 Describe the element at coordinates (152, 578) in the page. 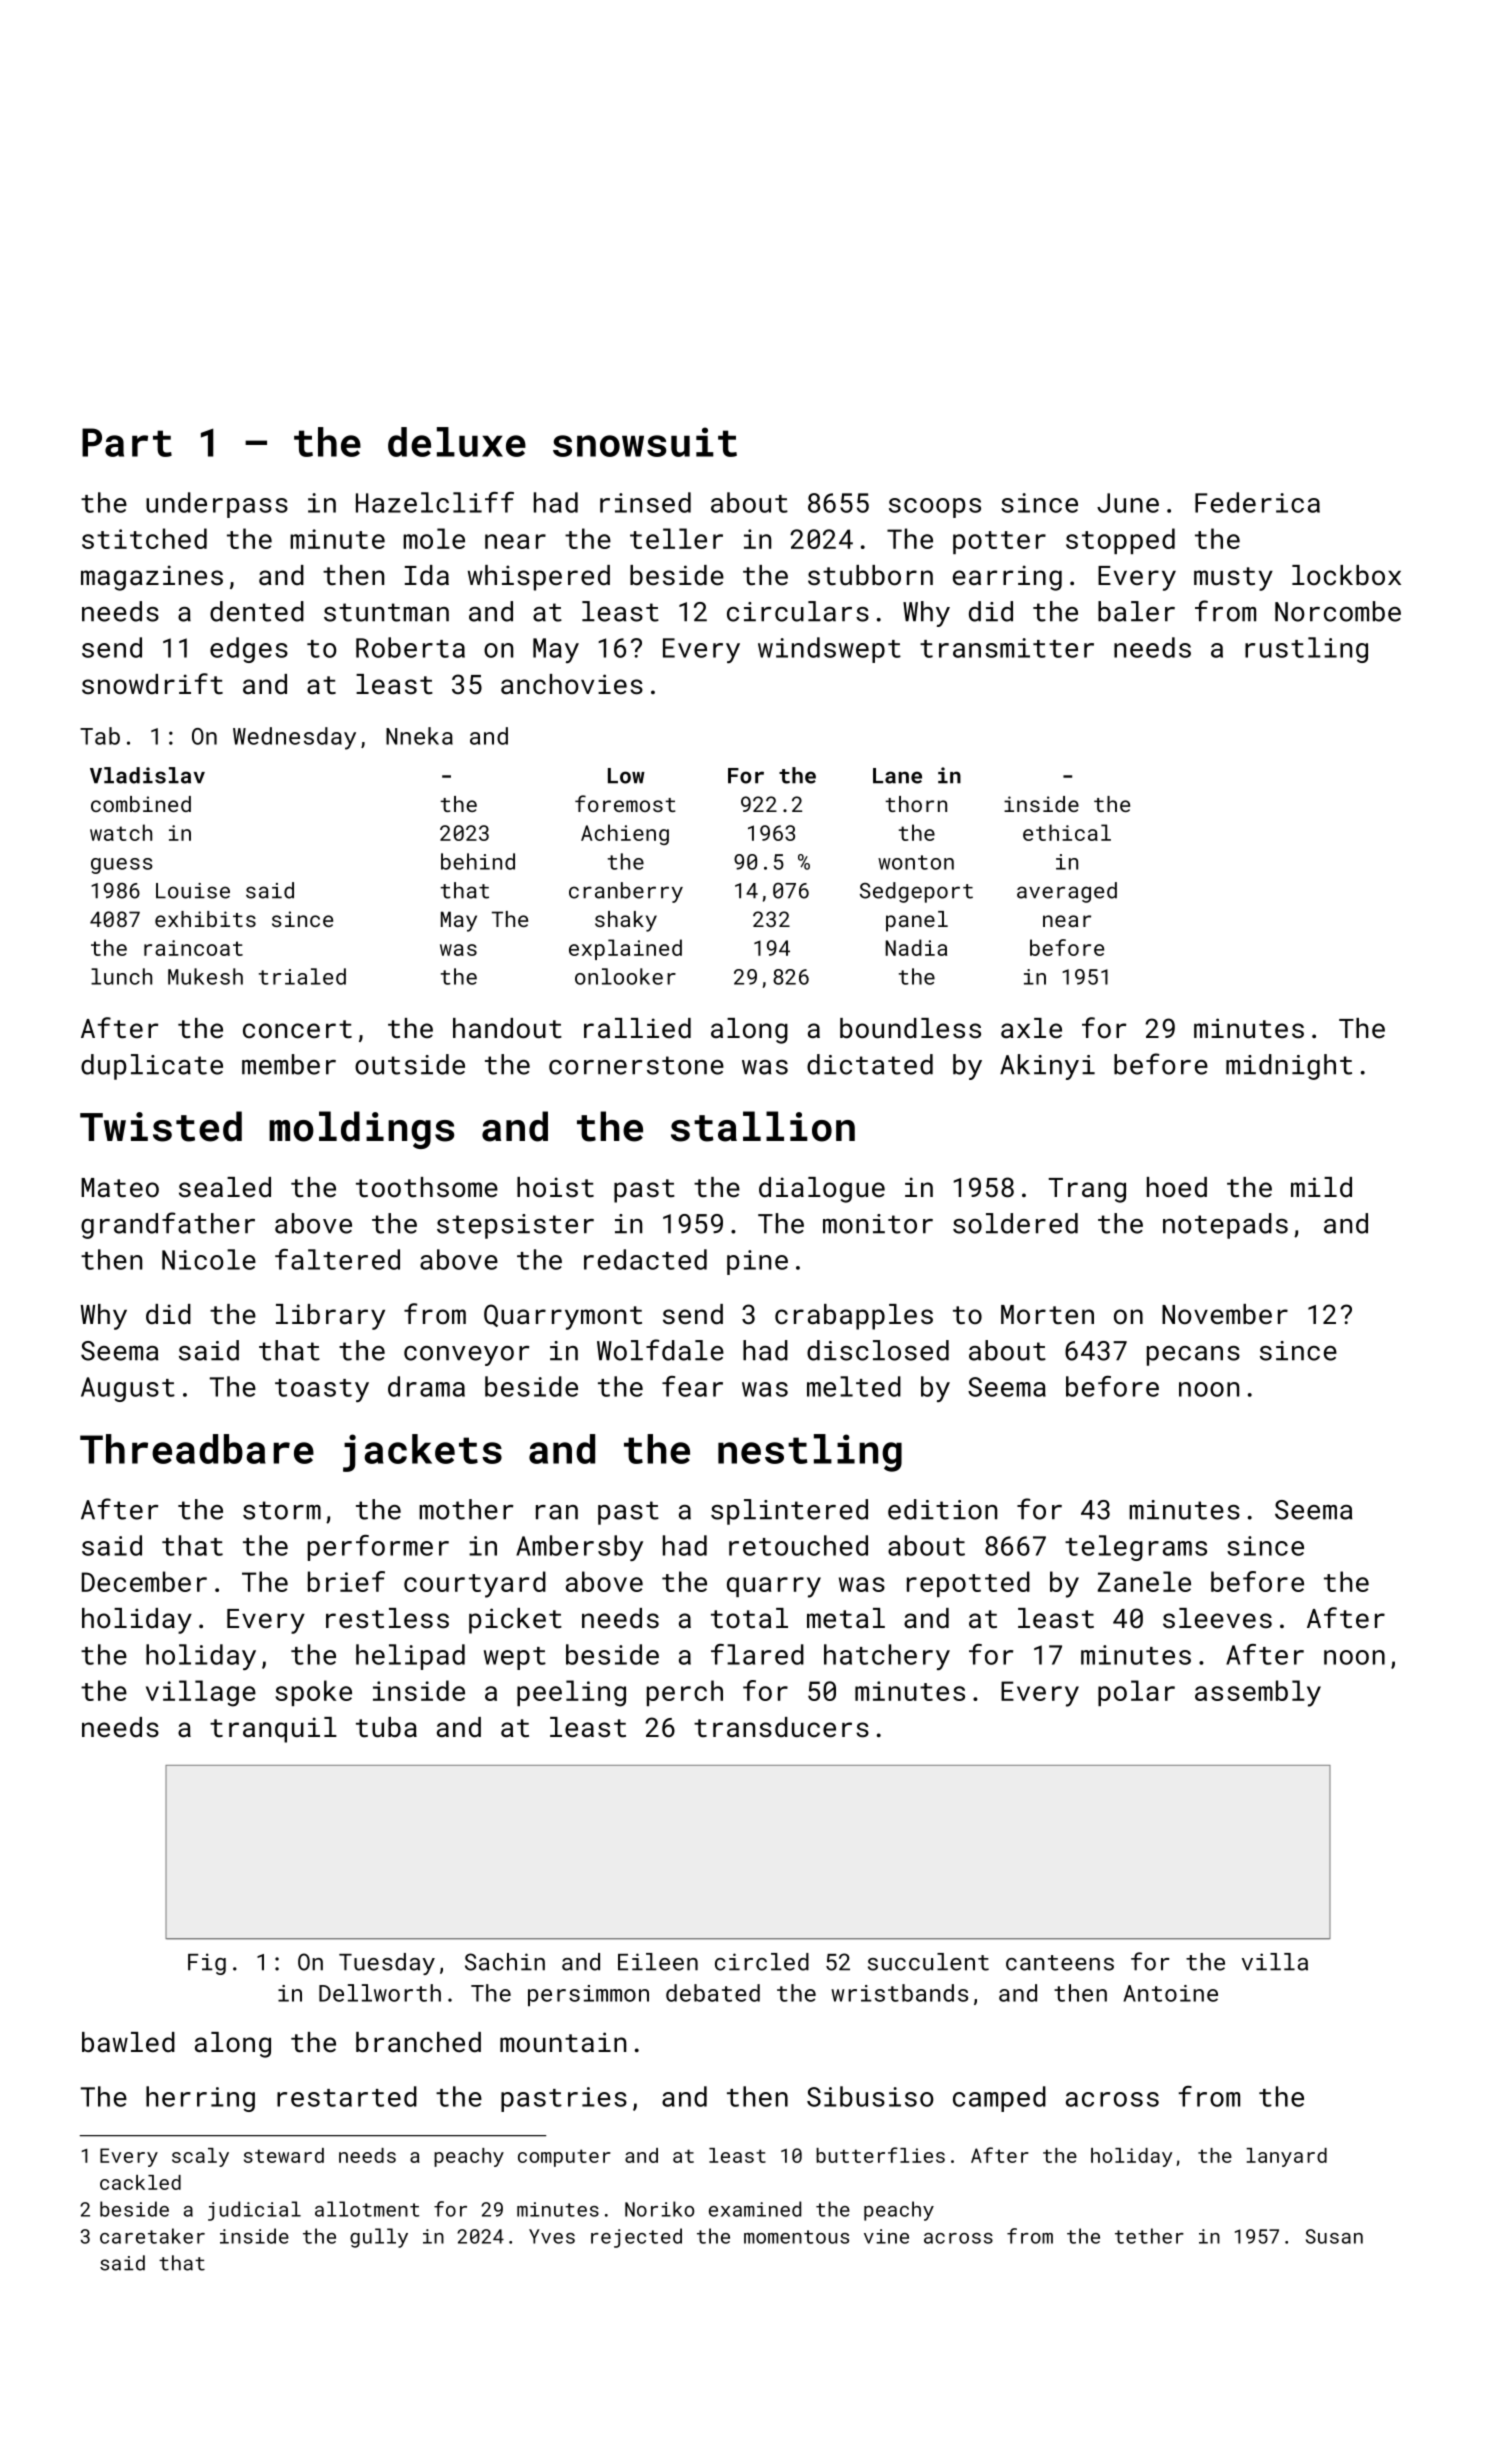

I see `magazines` at that location.
